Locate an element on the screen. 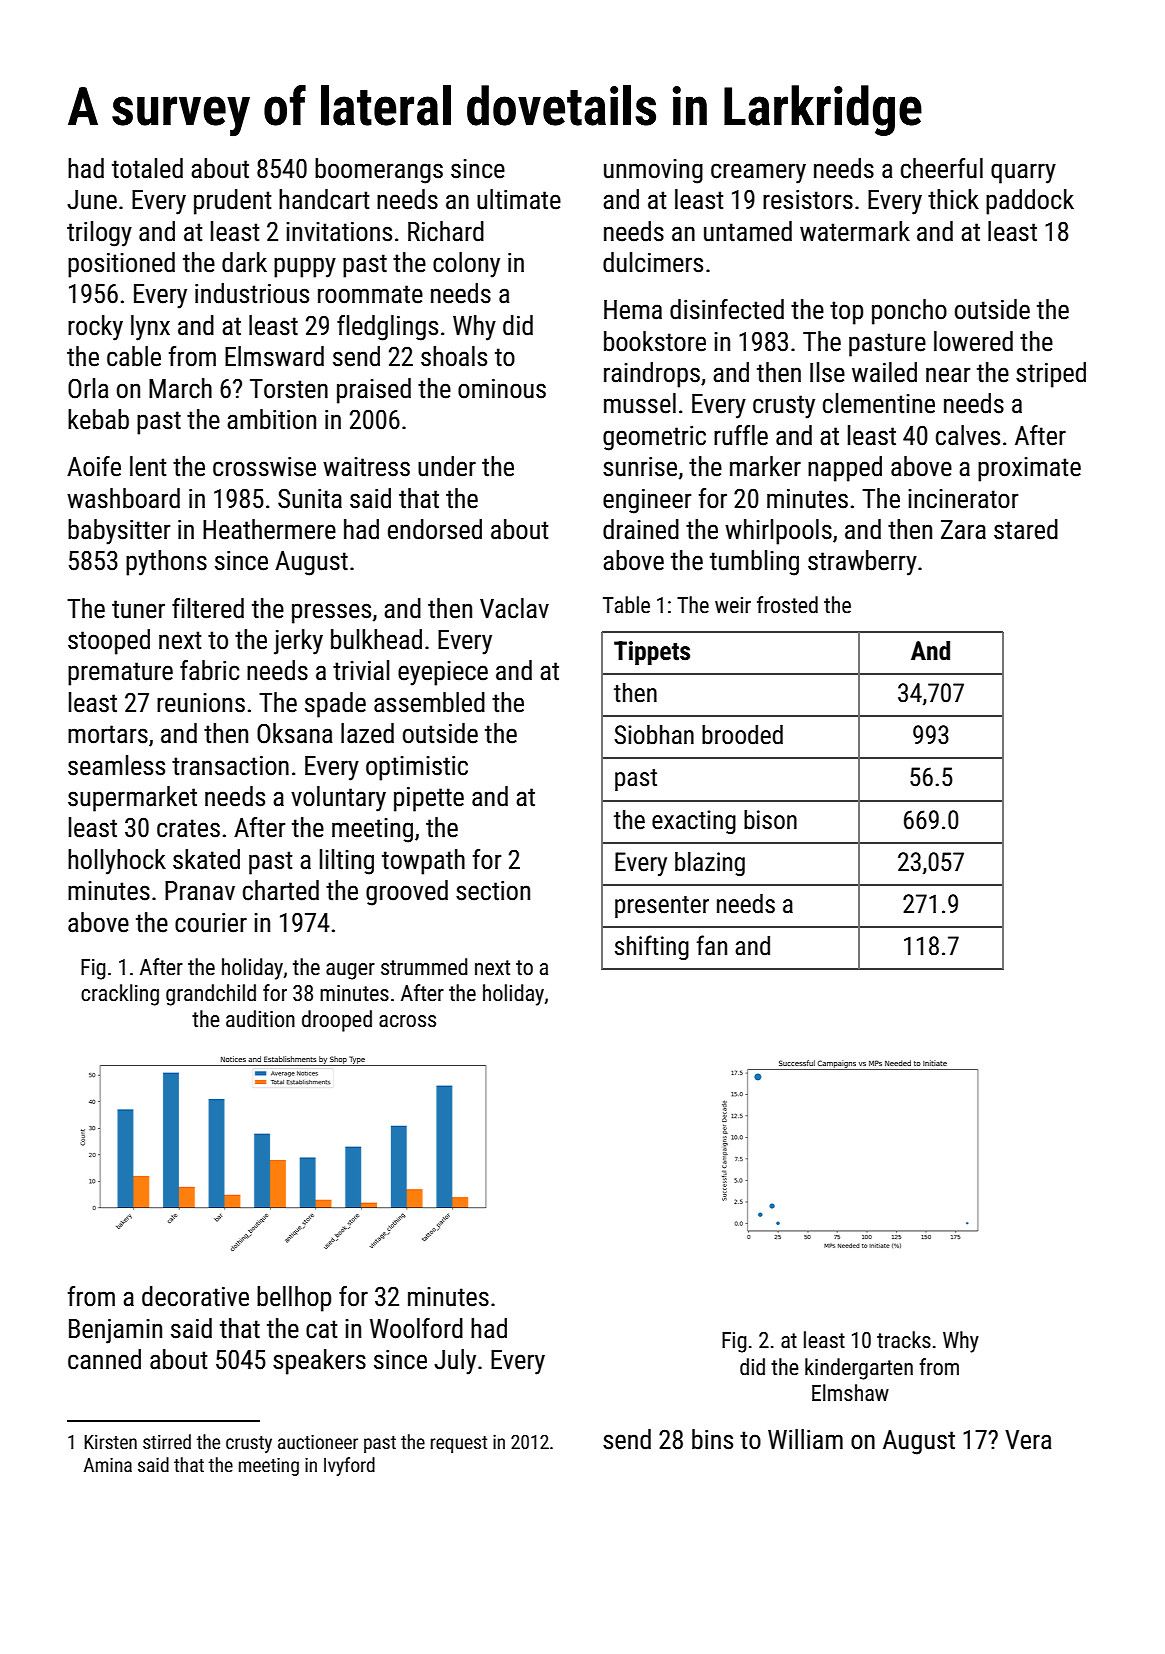 The width and height of the screenshot is (1165, 1654). stirred is located at coordinates (167, 1441).
